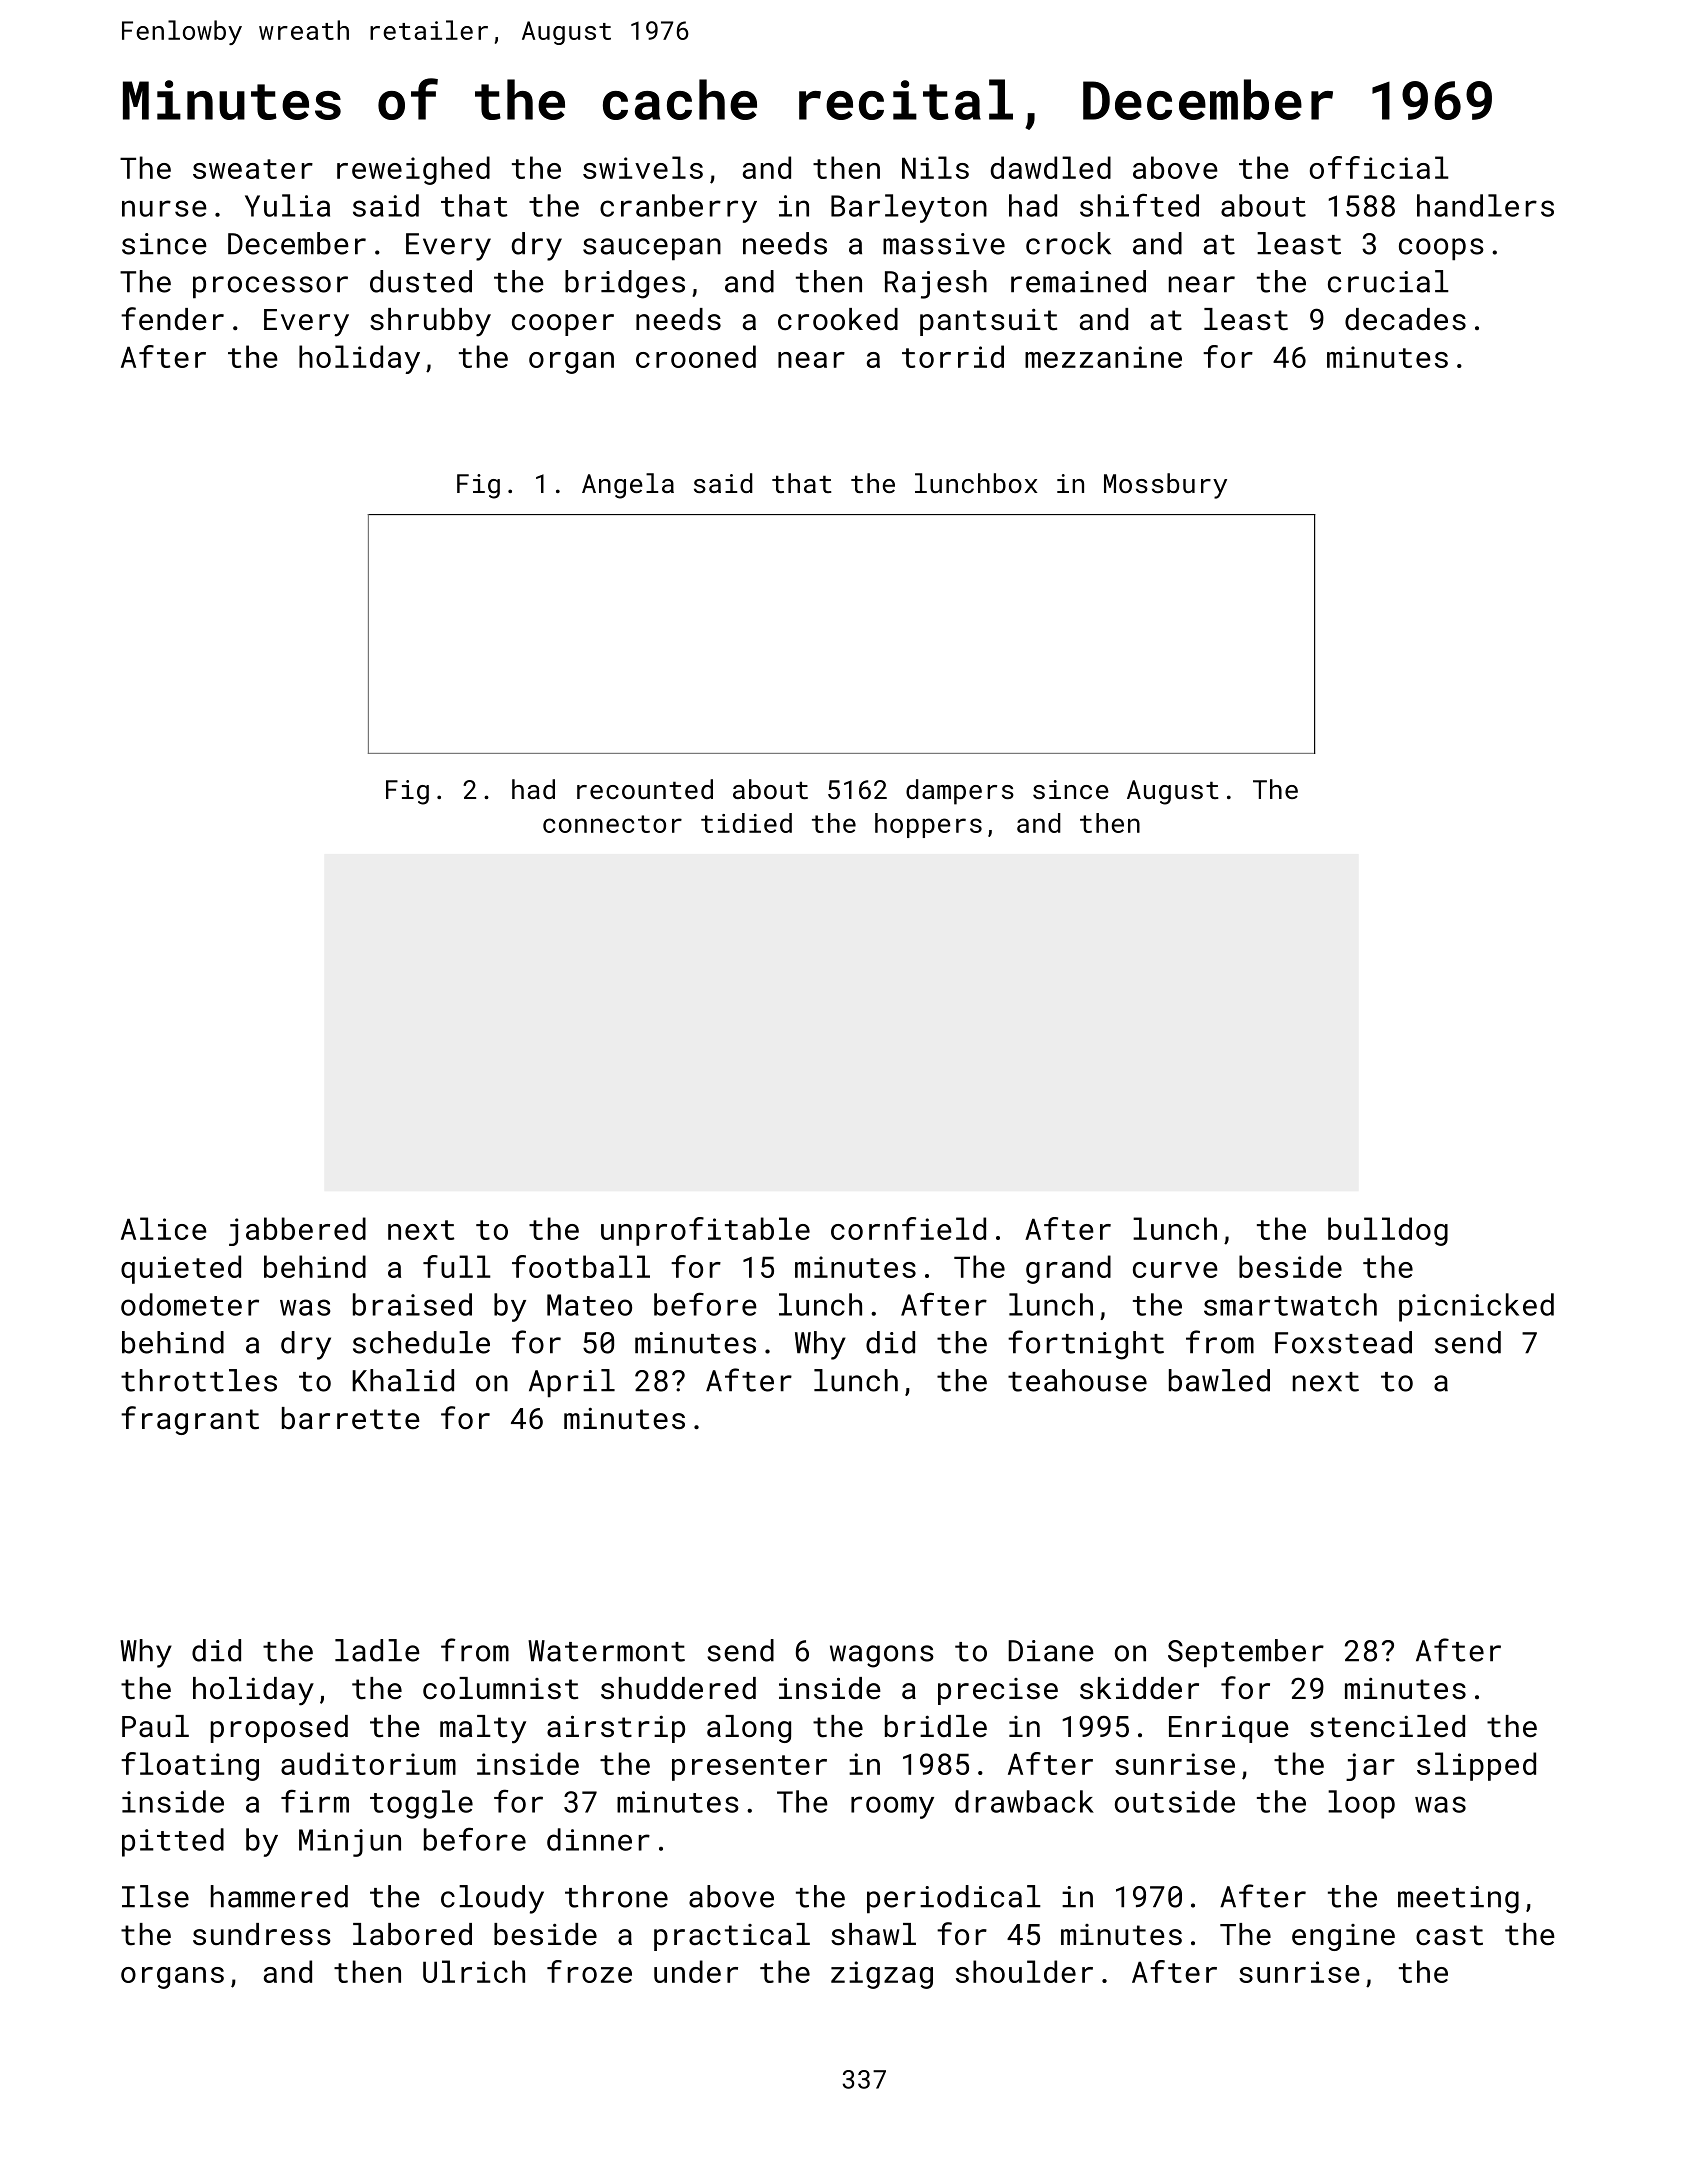 The height and width of the screenshot is (2178, 1683). What do you see at coordinates (652, 249) in the screenshot?
I see `saucepan` at bounding box center [652, 249].
